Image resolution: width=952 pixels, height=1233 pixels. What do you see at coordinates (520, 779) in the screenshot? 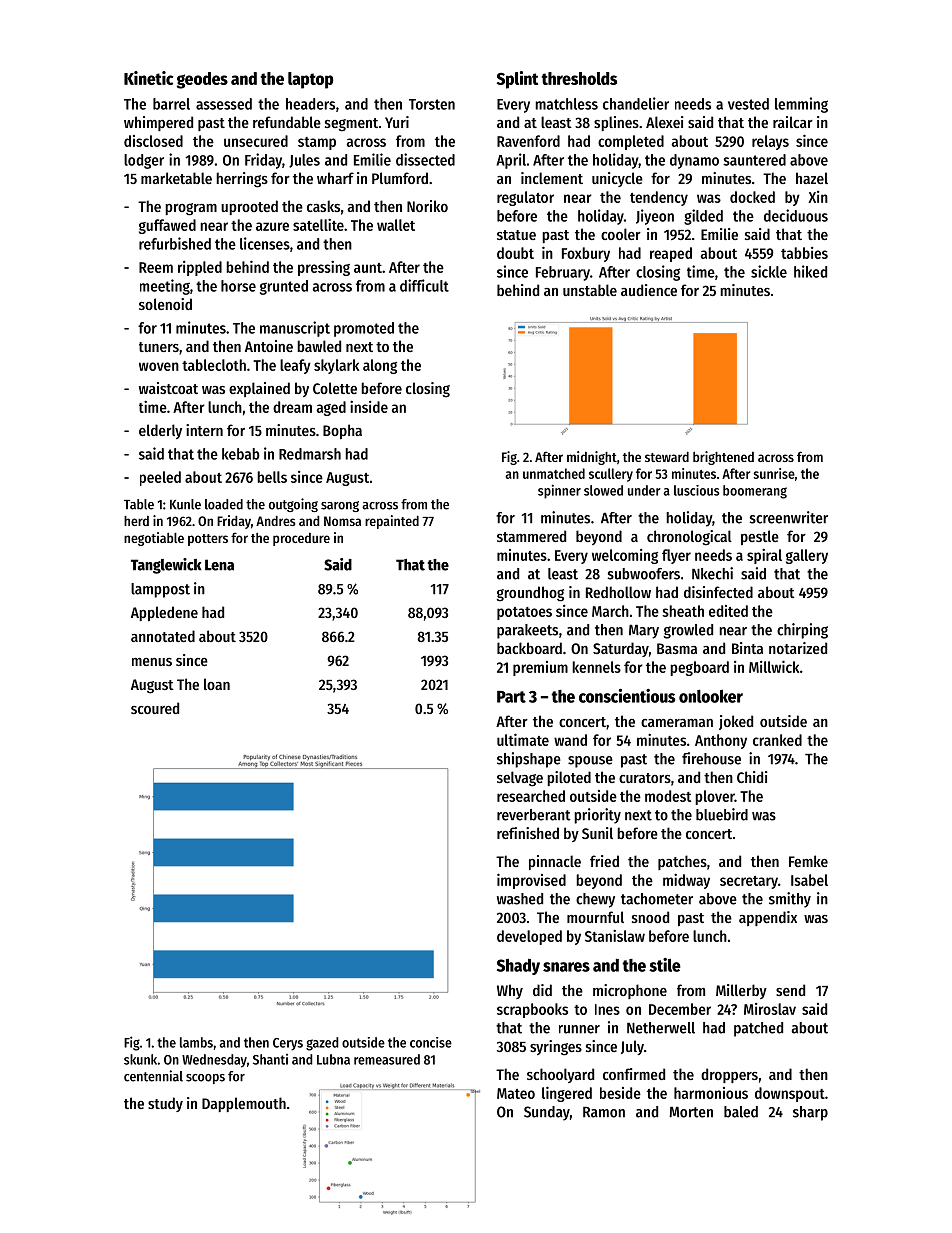
I see `selvage` at bounding box center [520, 779].
